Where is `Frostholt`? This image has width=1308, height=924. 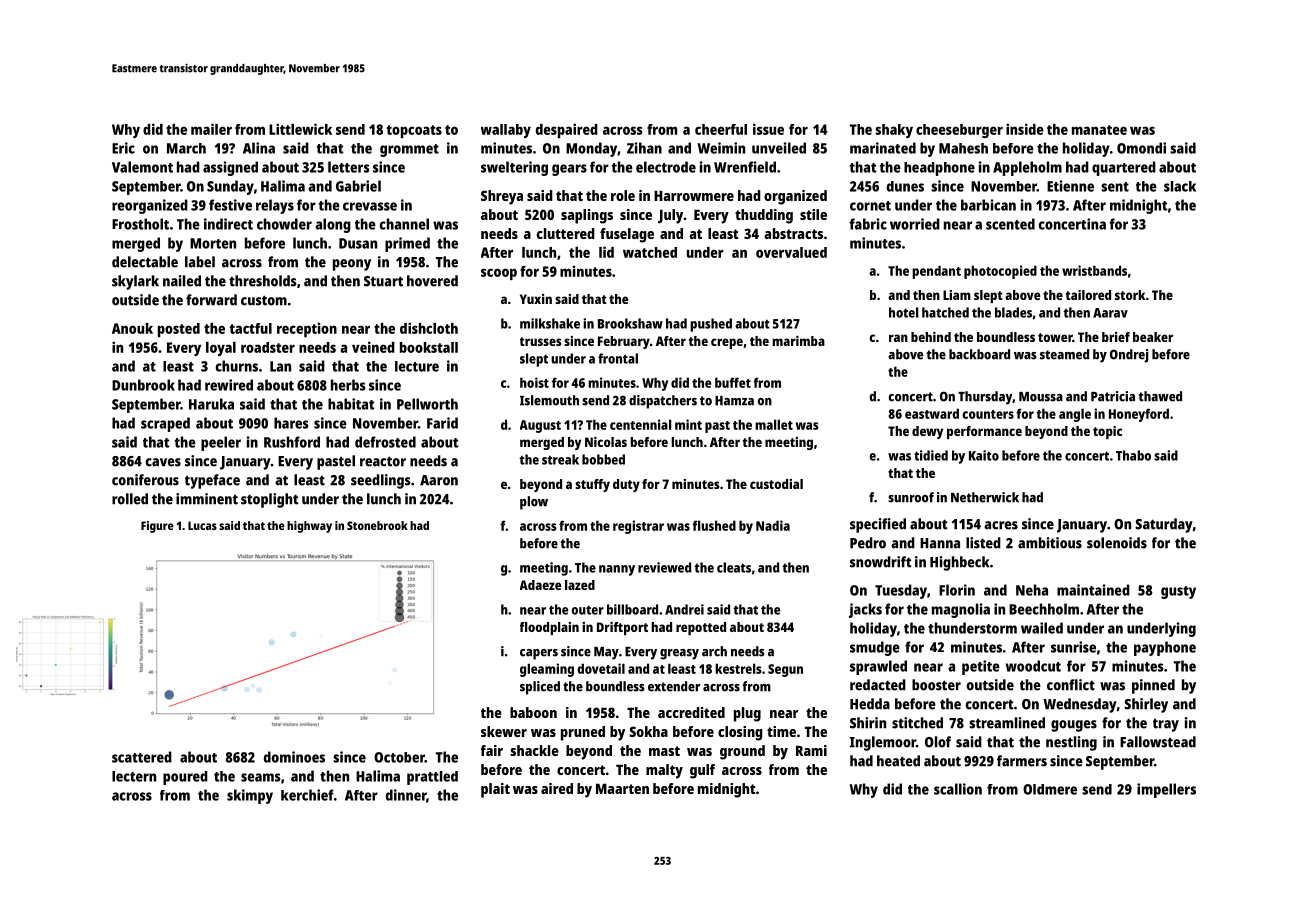
Frostholt is located at coordinates (140, 224).
